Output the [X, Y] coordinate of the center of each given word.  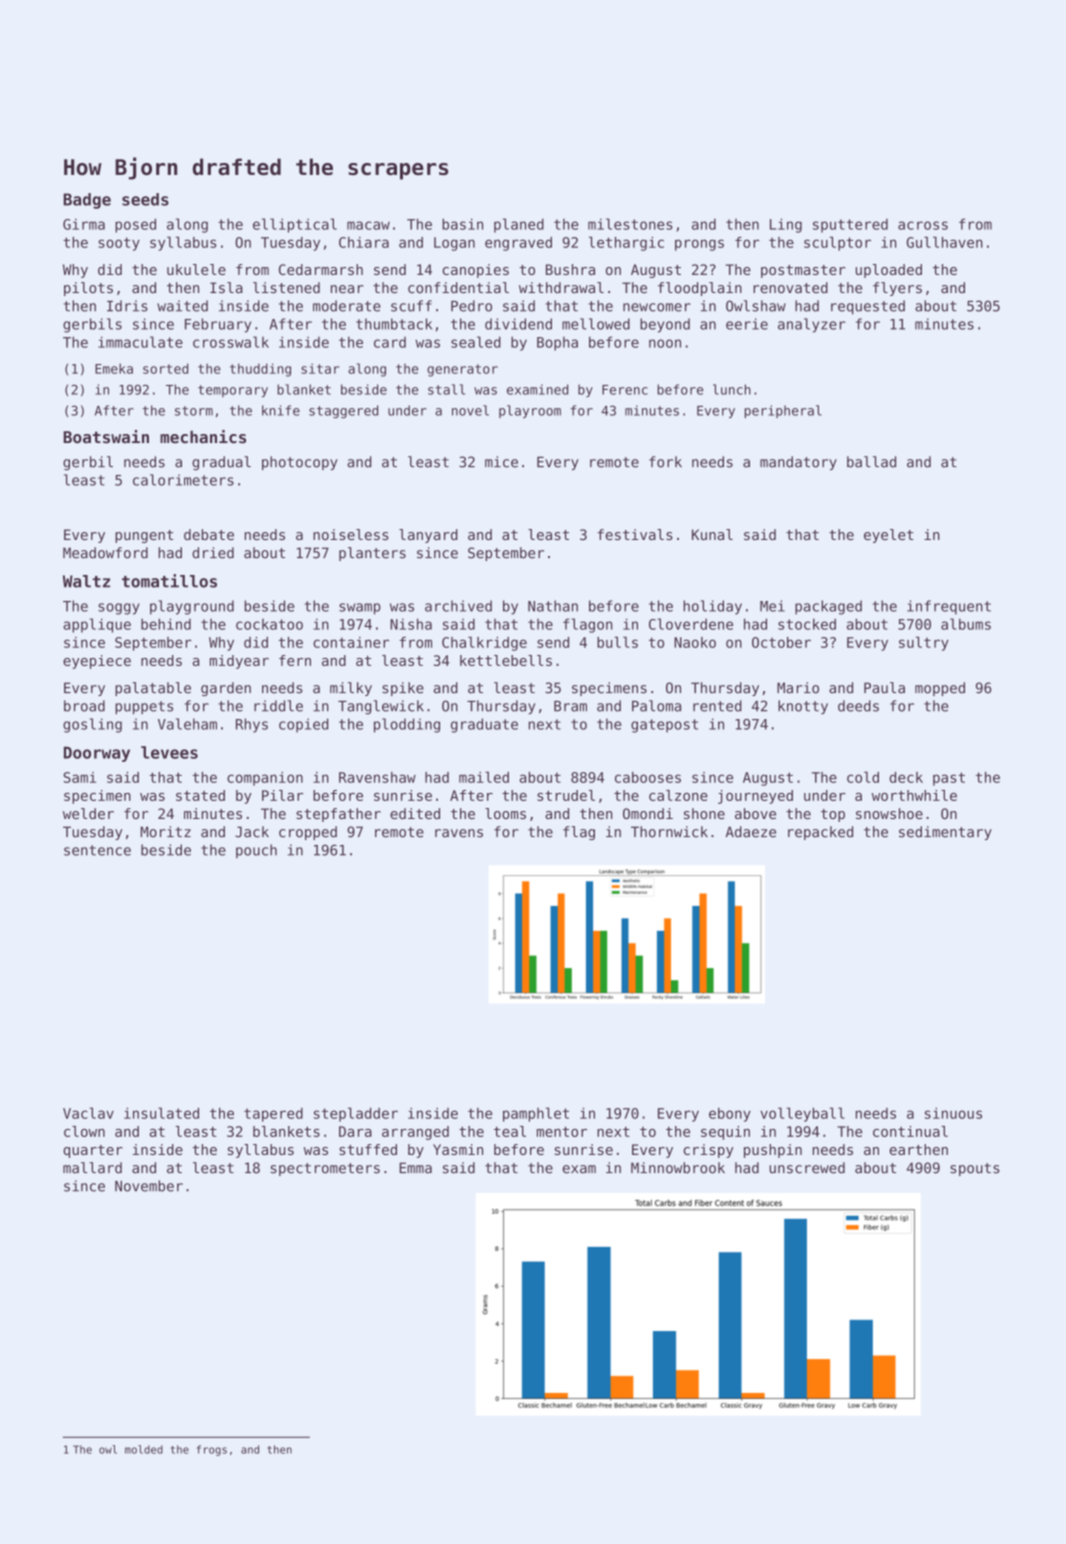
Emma [416, 1168]
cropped [308, 833]
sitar [320, 368]
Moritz [166, 832]
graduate [484, 725]
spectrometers [325, 1169]
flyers [897, 289]
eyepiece [97, 662]
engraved [518, 244]
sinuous [953, 1113]
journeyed [755, 797]
